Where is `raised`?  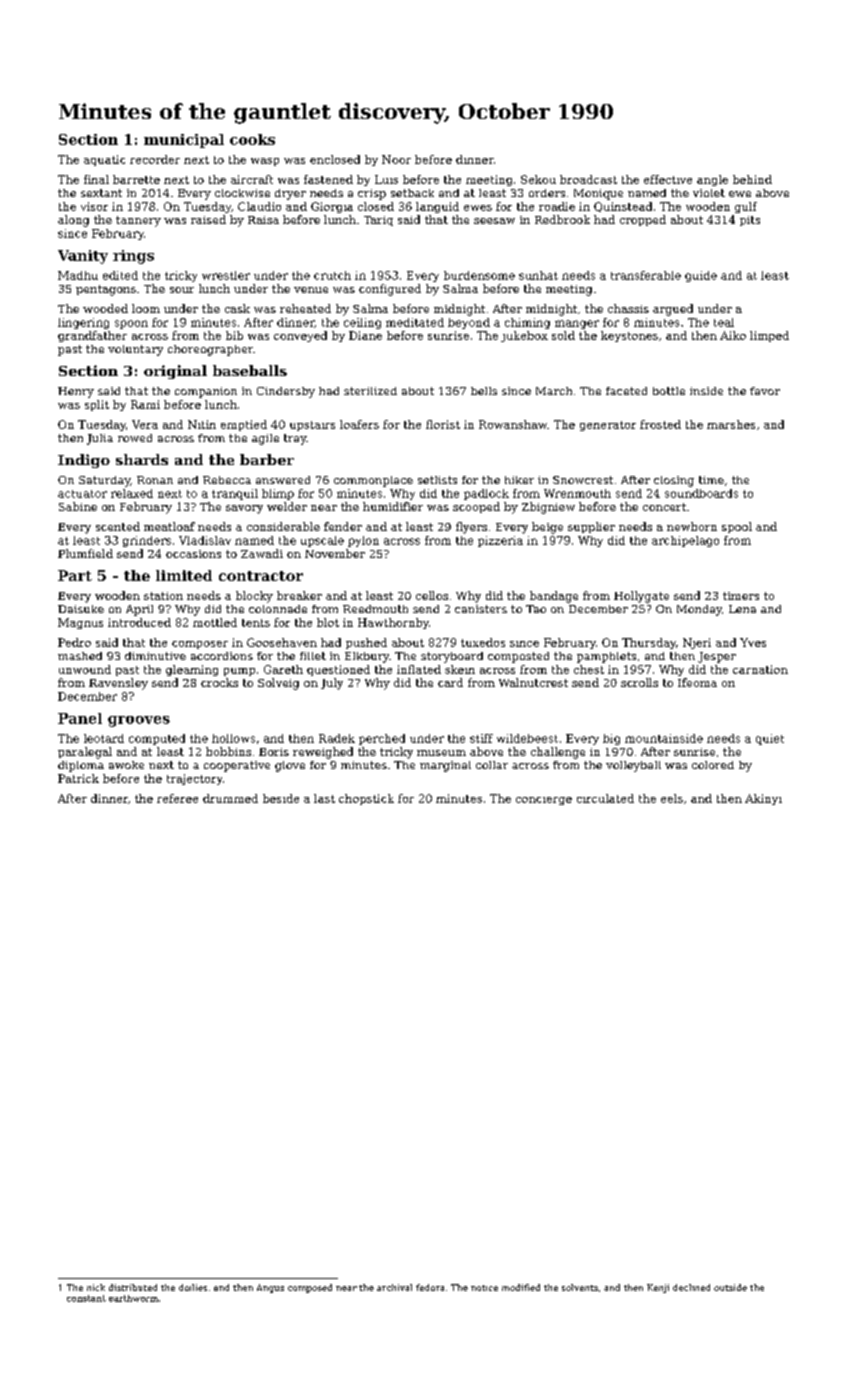 raised is located at coordinates (208, 219).
